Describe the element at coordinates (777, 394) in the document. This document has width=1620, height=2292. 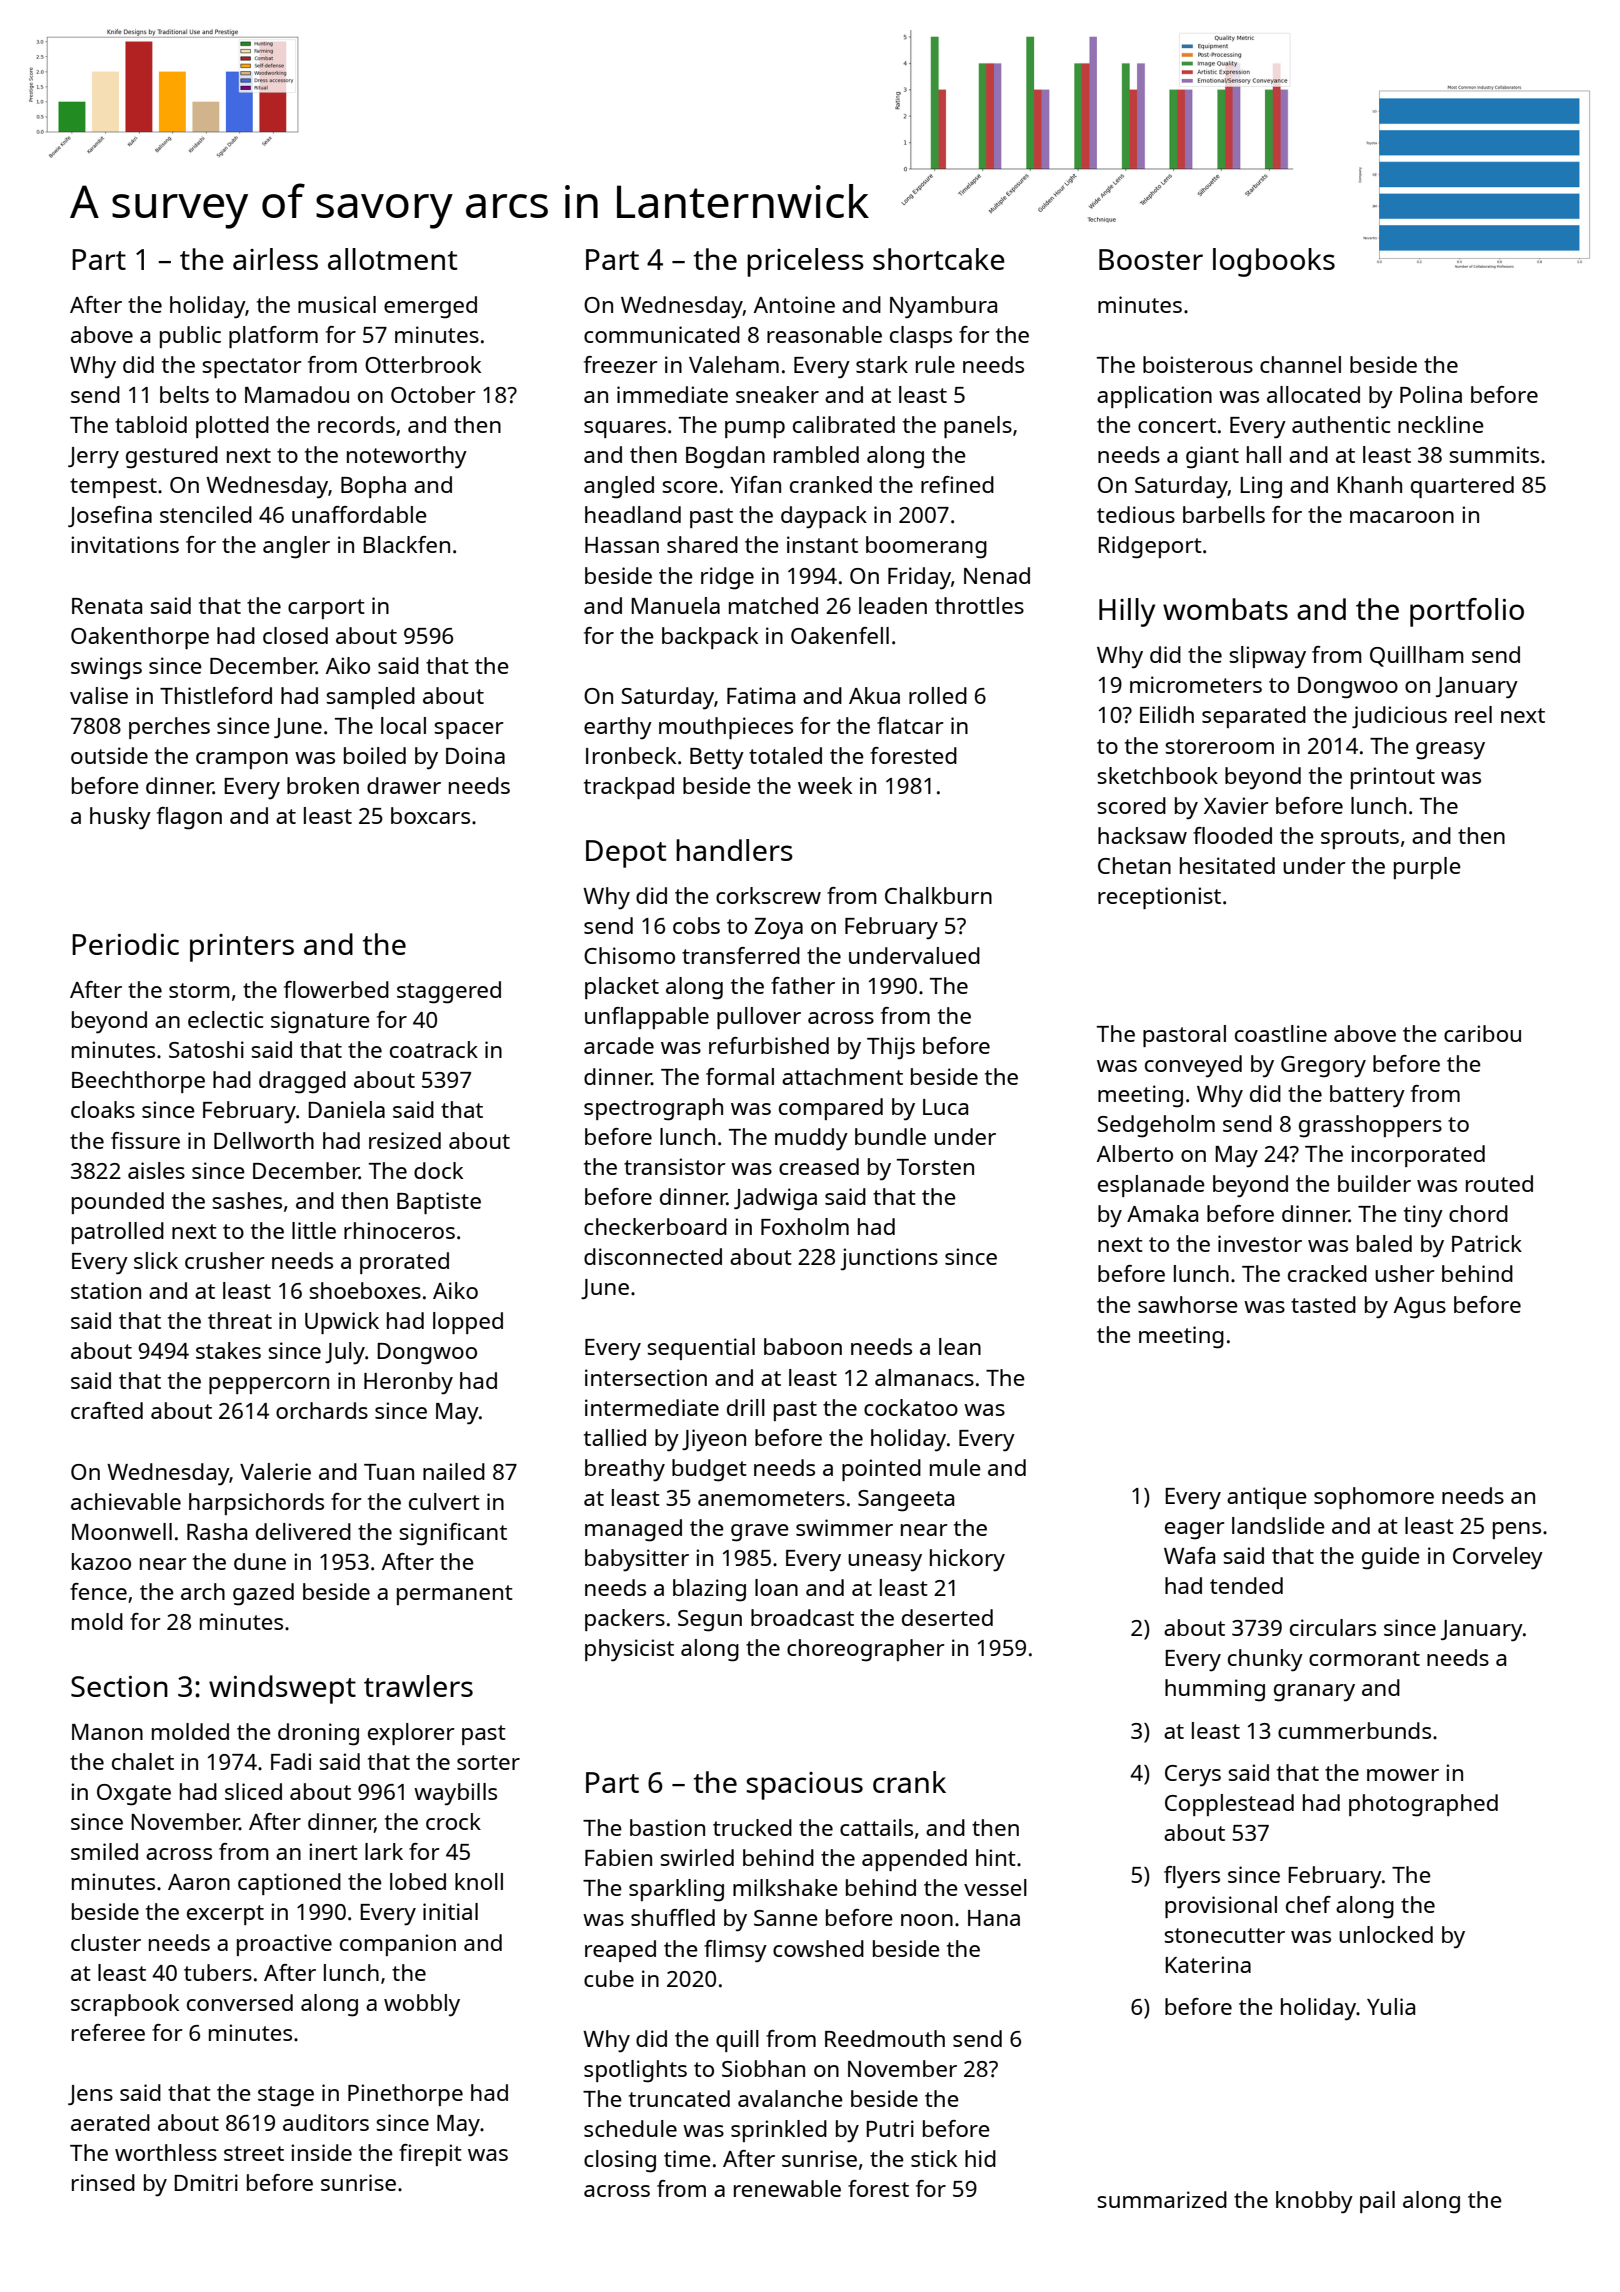
I see `sneaker` at that location.
